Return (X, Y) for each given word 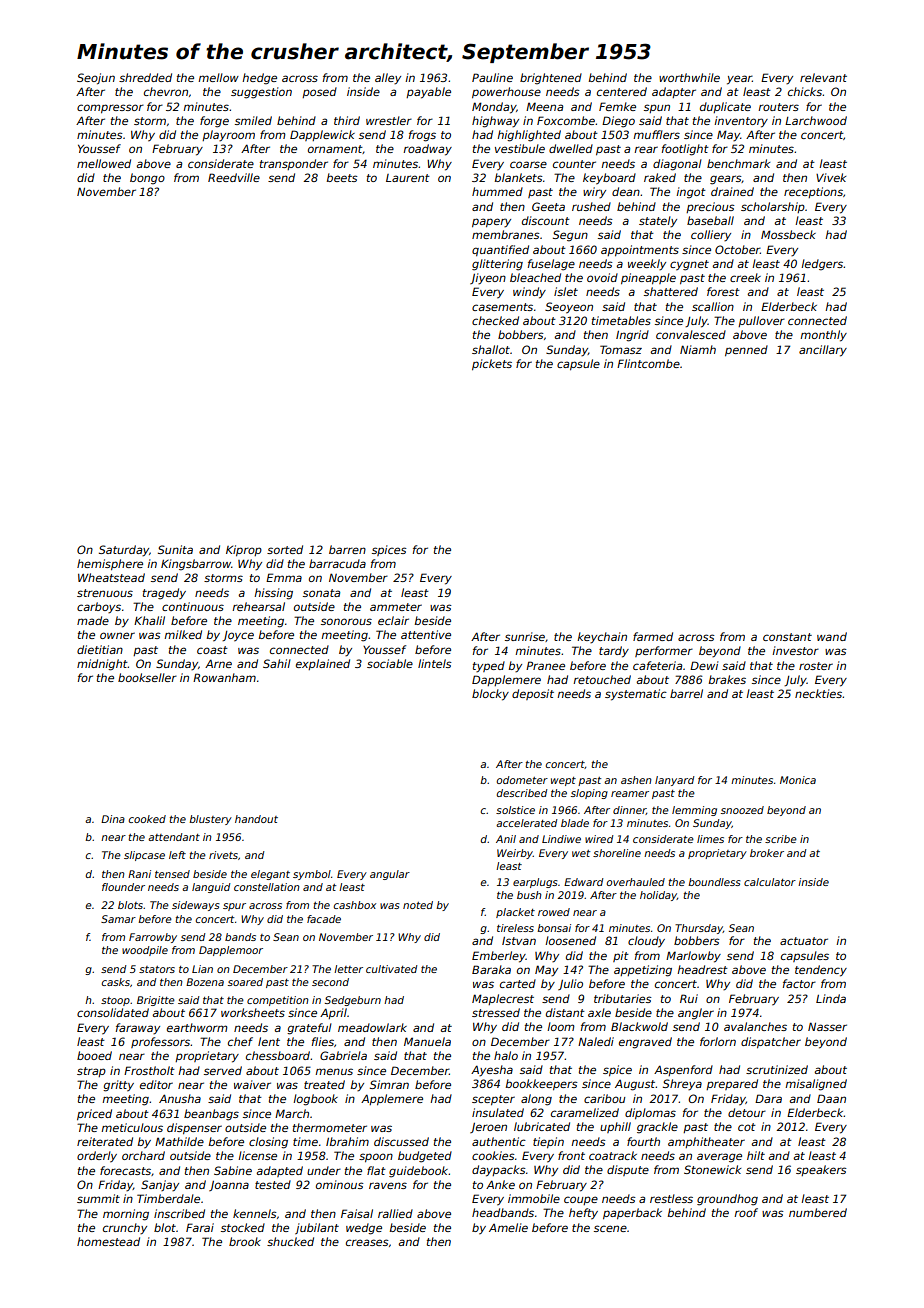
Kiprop (244, 550)
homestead (108, 1241)
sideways (196, 906)
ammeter (396, 607)
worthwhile (689, 77)
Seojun (96, 79)
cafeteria (657, 665)
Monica (798, 780)
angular (390, 875)
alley (388, 79)
